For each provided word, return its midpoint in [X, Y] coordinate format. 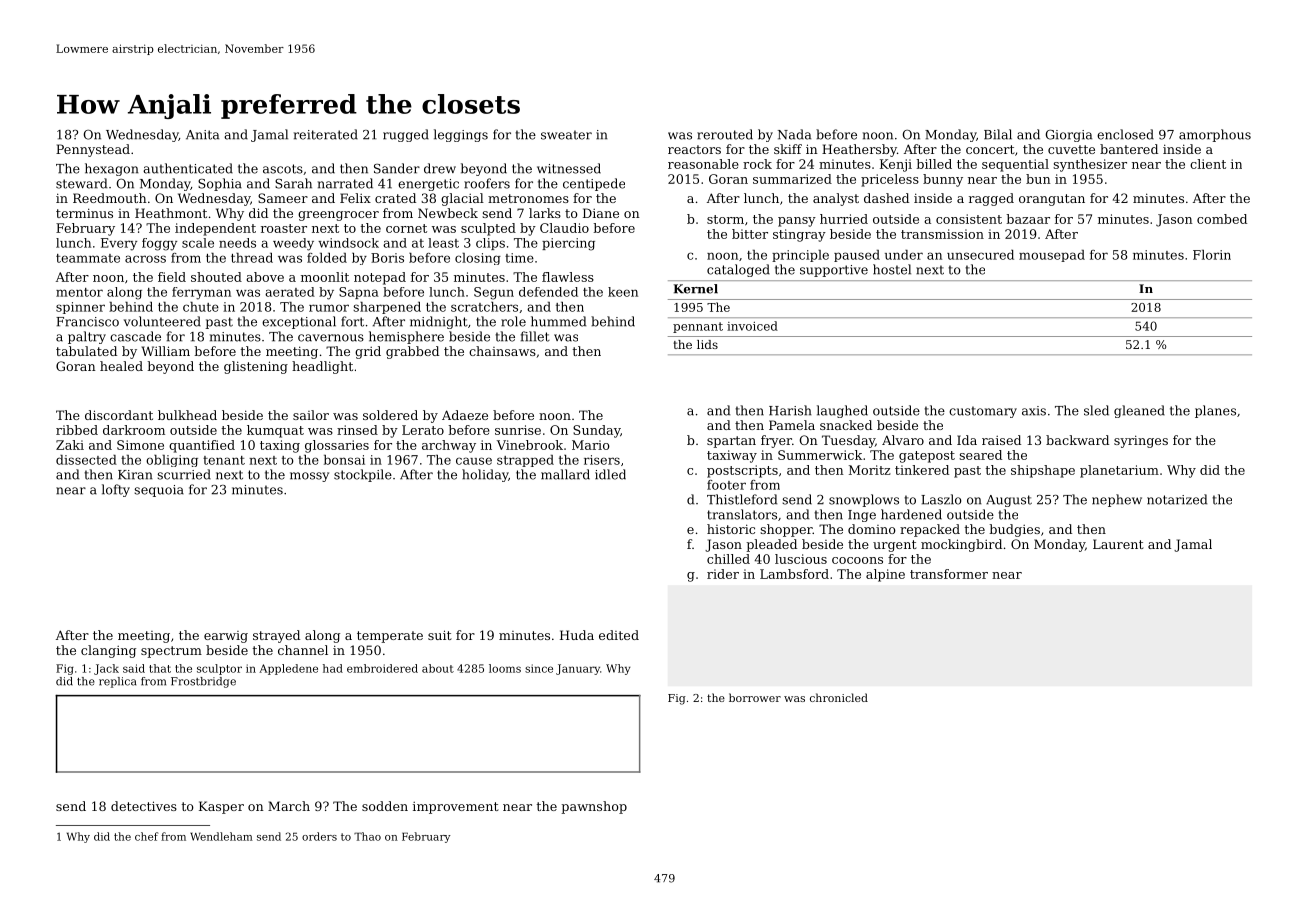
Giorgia [1068, 136]
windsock [348, 243]
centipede [594, 184]
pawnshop [594, 807]
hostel [892, 269]
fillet [535, 336]
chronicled [839, 697]
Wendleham [221, 836]
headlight [322, 367]
